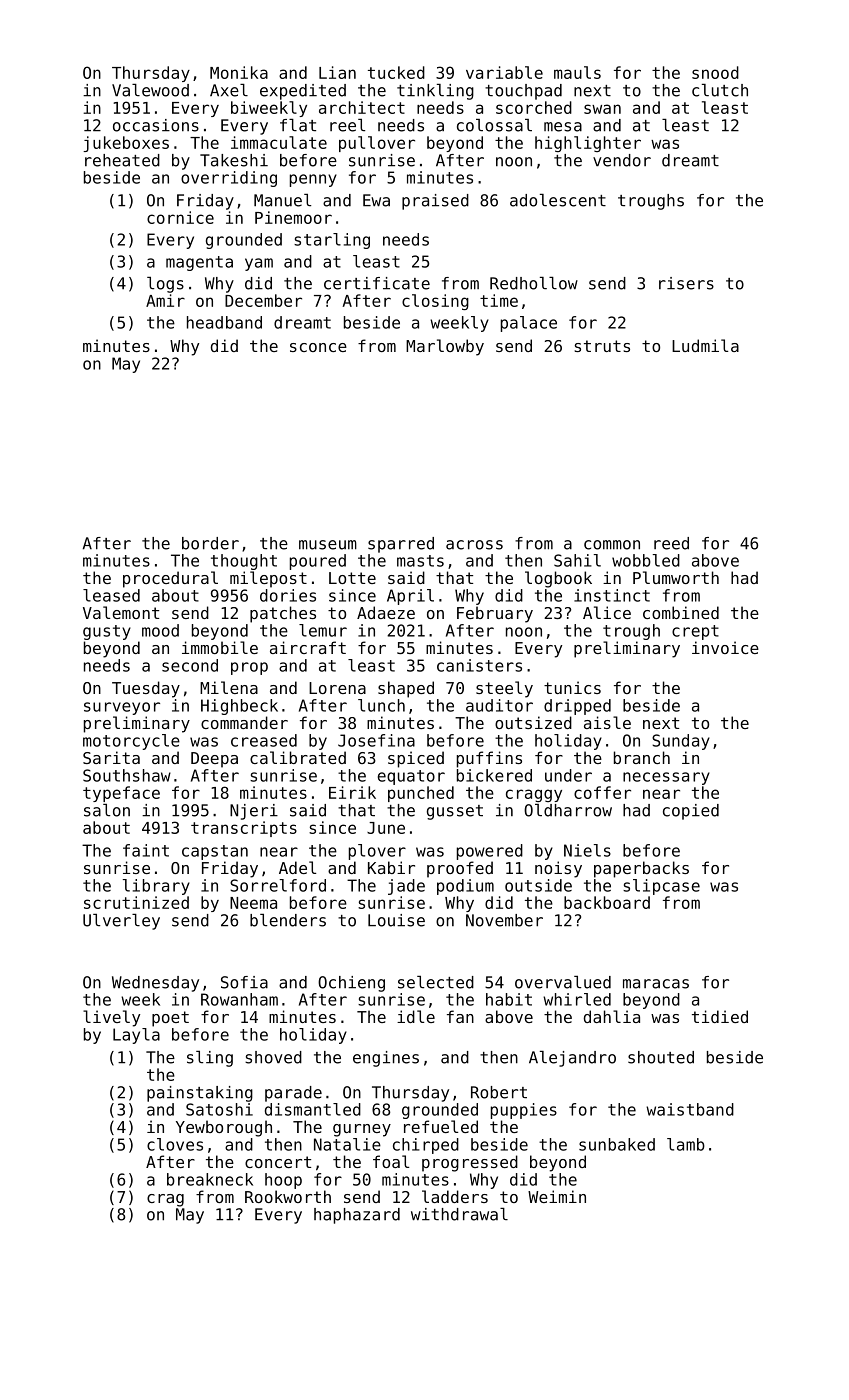 This screenshot has width=849, height=1400. I want to click on motorcycle, so click(131, 742).
